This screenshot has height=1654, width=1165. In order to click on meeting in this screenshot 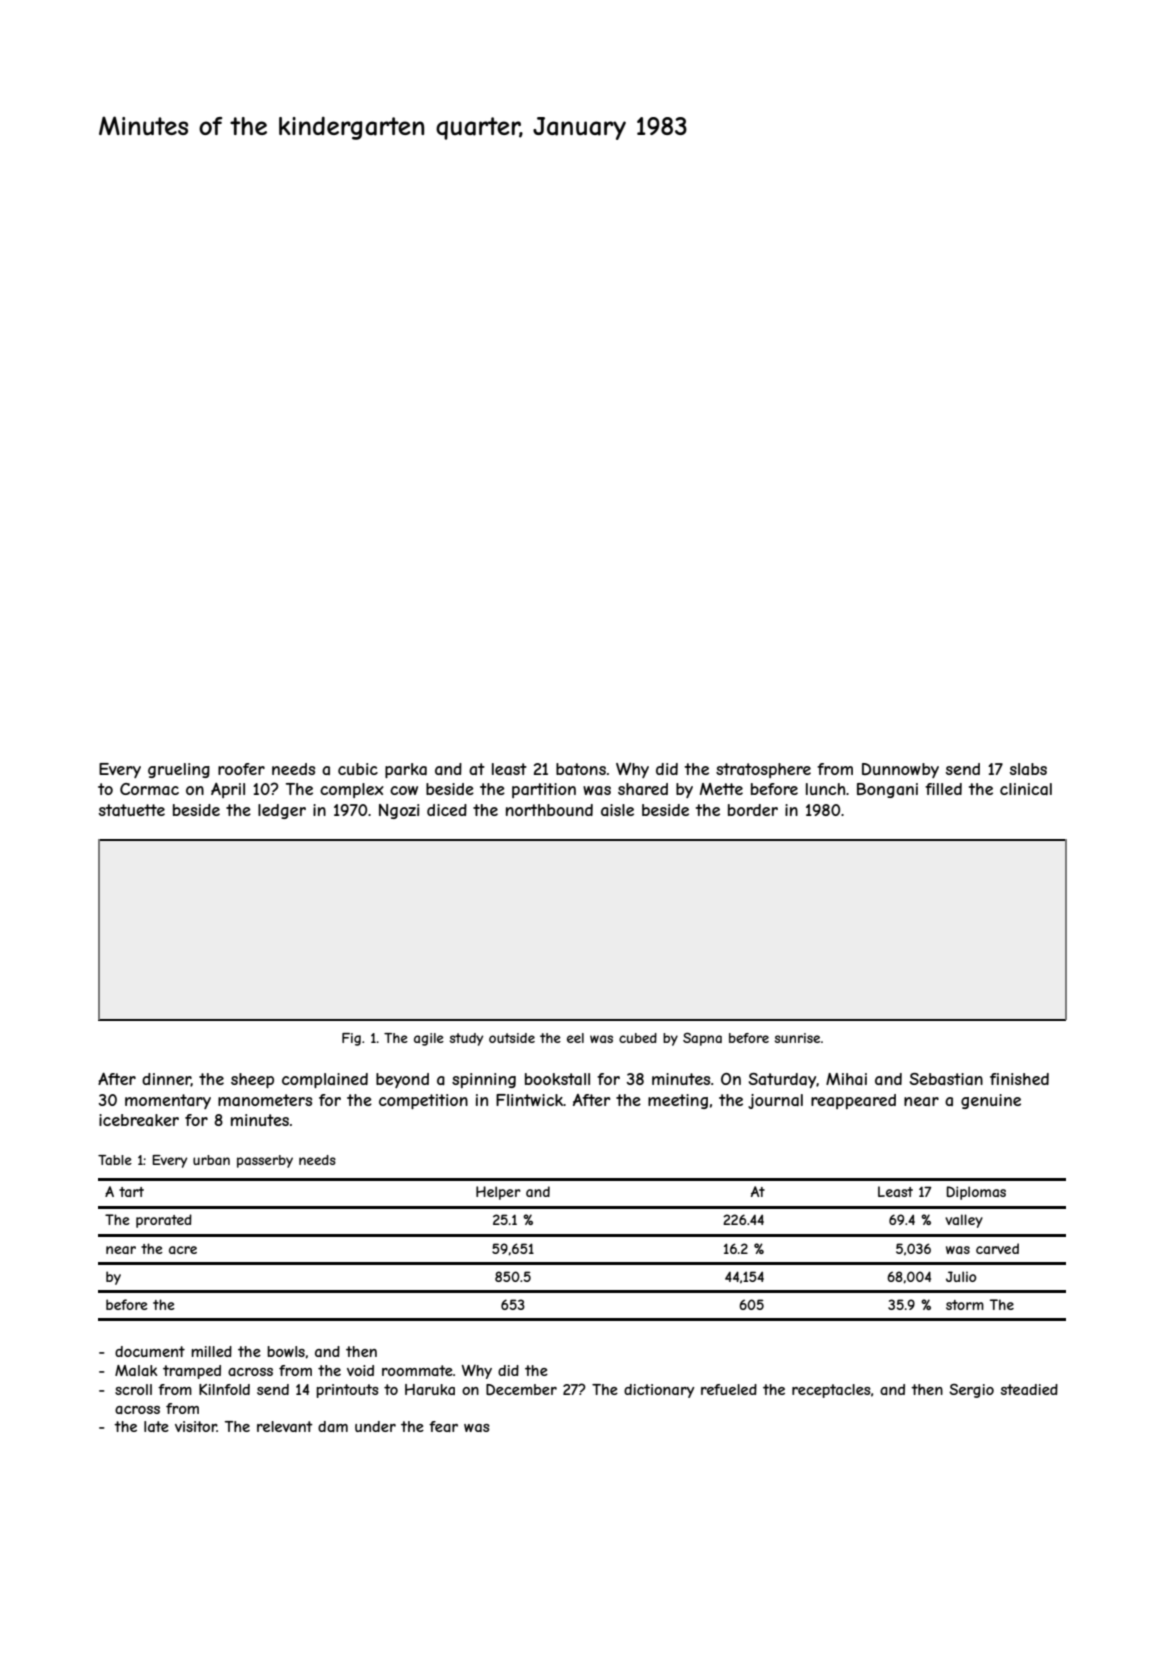, I will do `click(678, 1101)`.
